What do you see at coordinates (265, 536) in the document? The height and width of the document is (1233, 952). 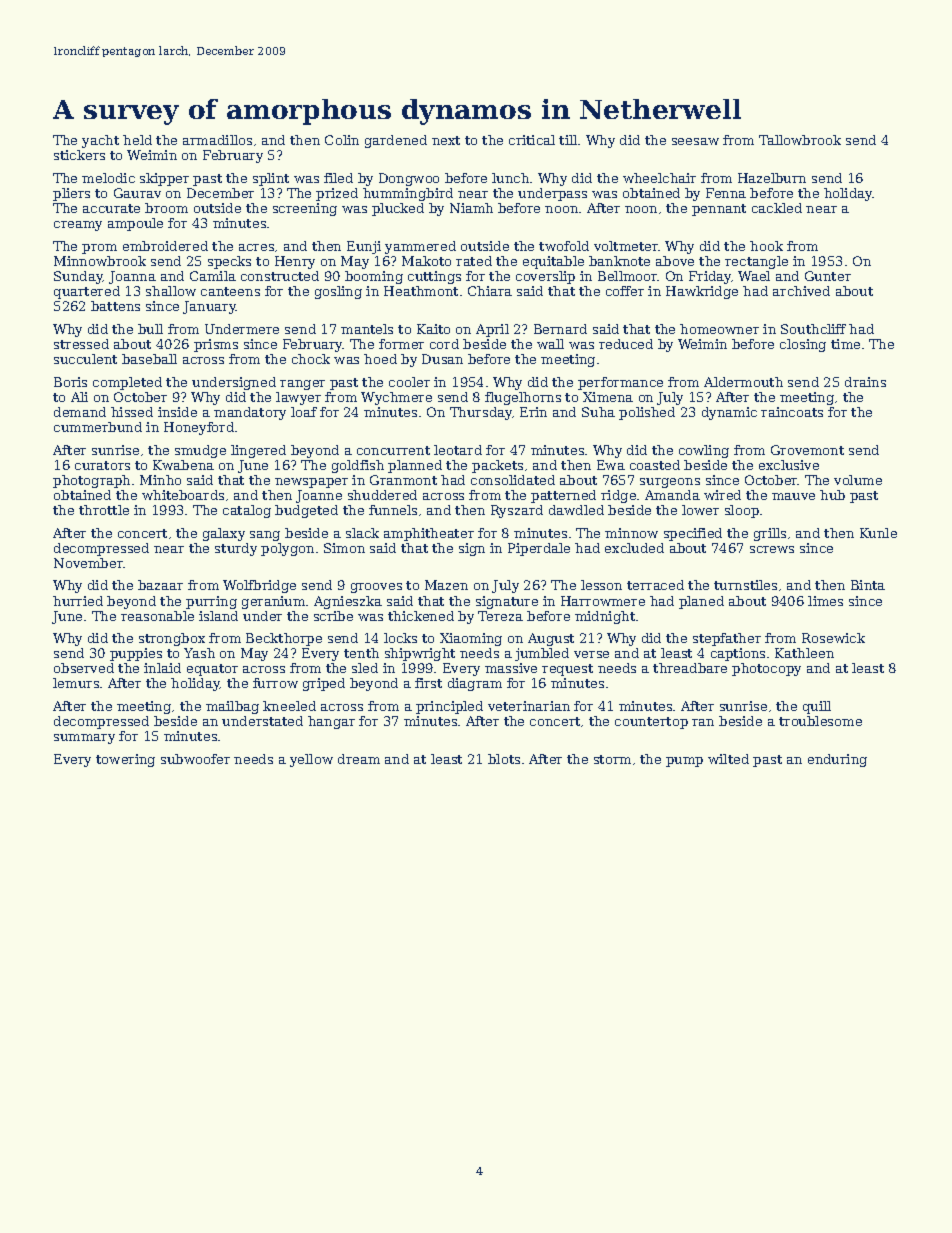 I see `sang` at bounding box center [265, 536].
